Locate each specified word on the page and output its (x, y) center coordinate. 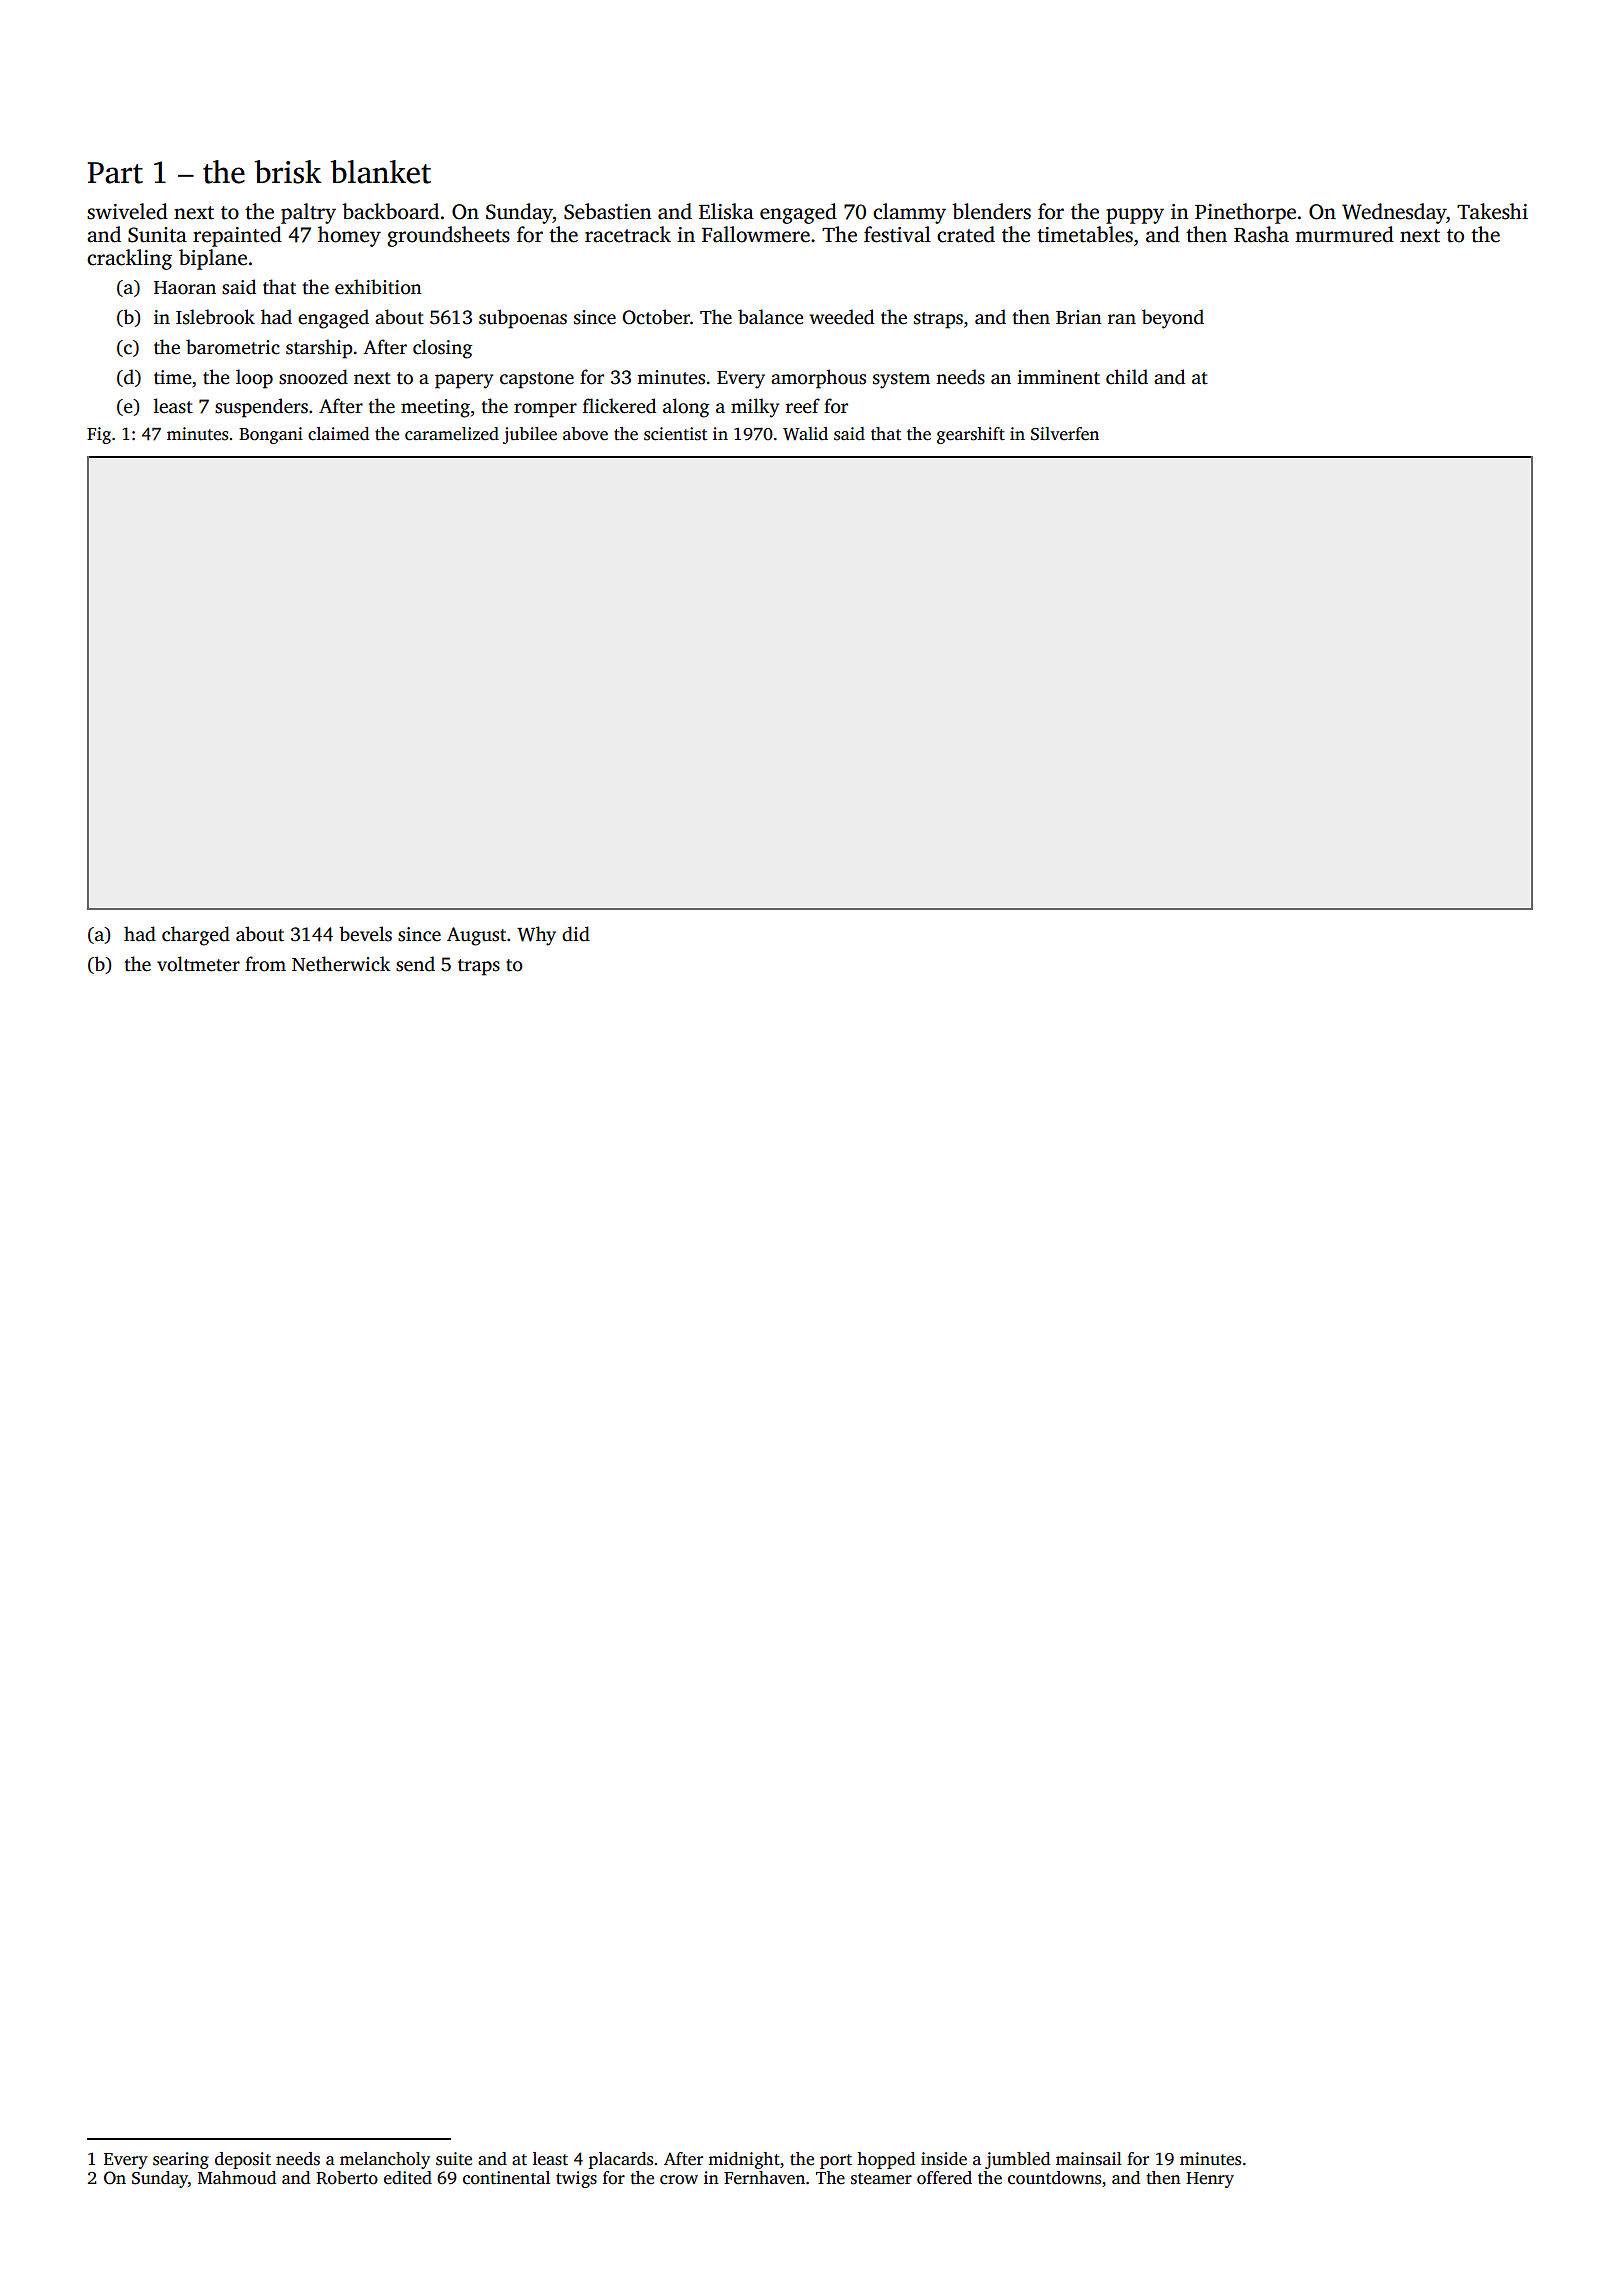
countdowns (1054, 2178)
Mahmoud (237, 2178)
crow (679, 2180)
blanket (381, 172)
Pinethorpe (1245, 213)
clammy (909, 213)
